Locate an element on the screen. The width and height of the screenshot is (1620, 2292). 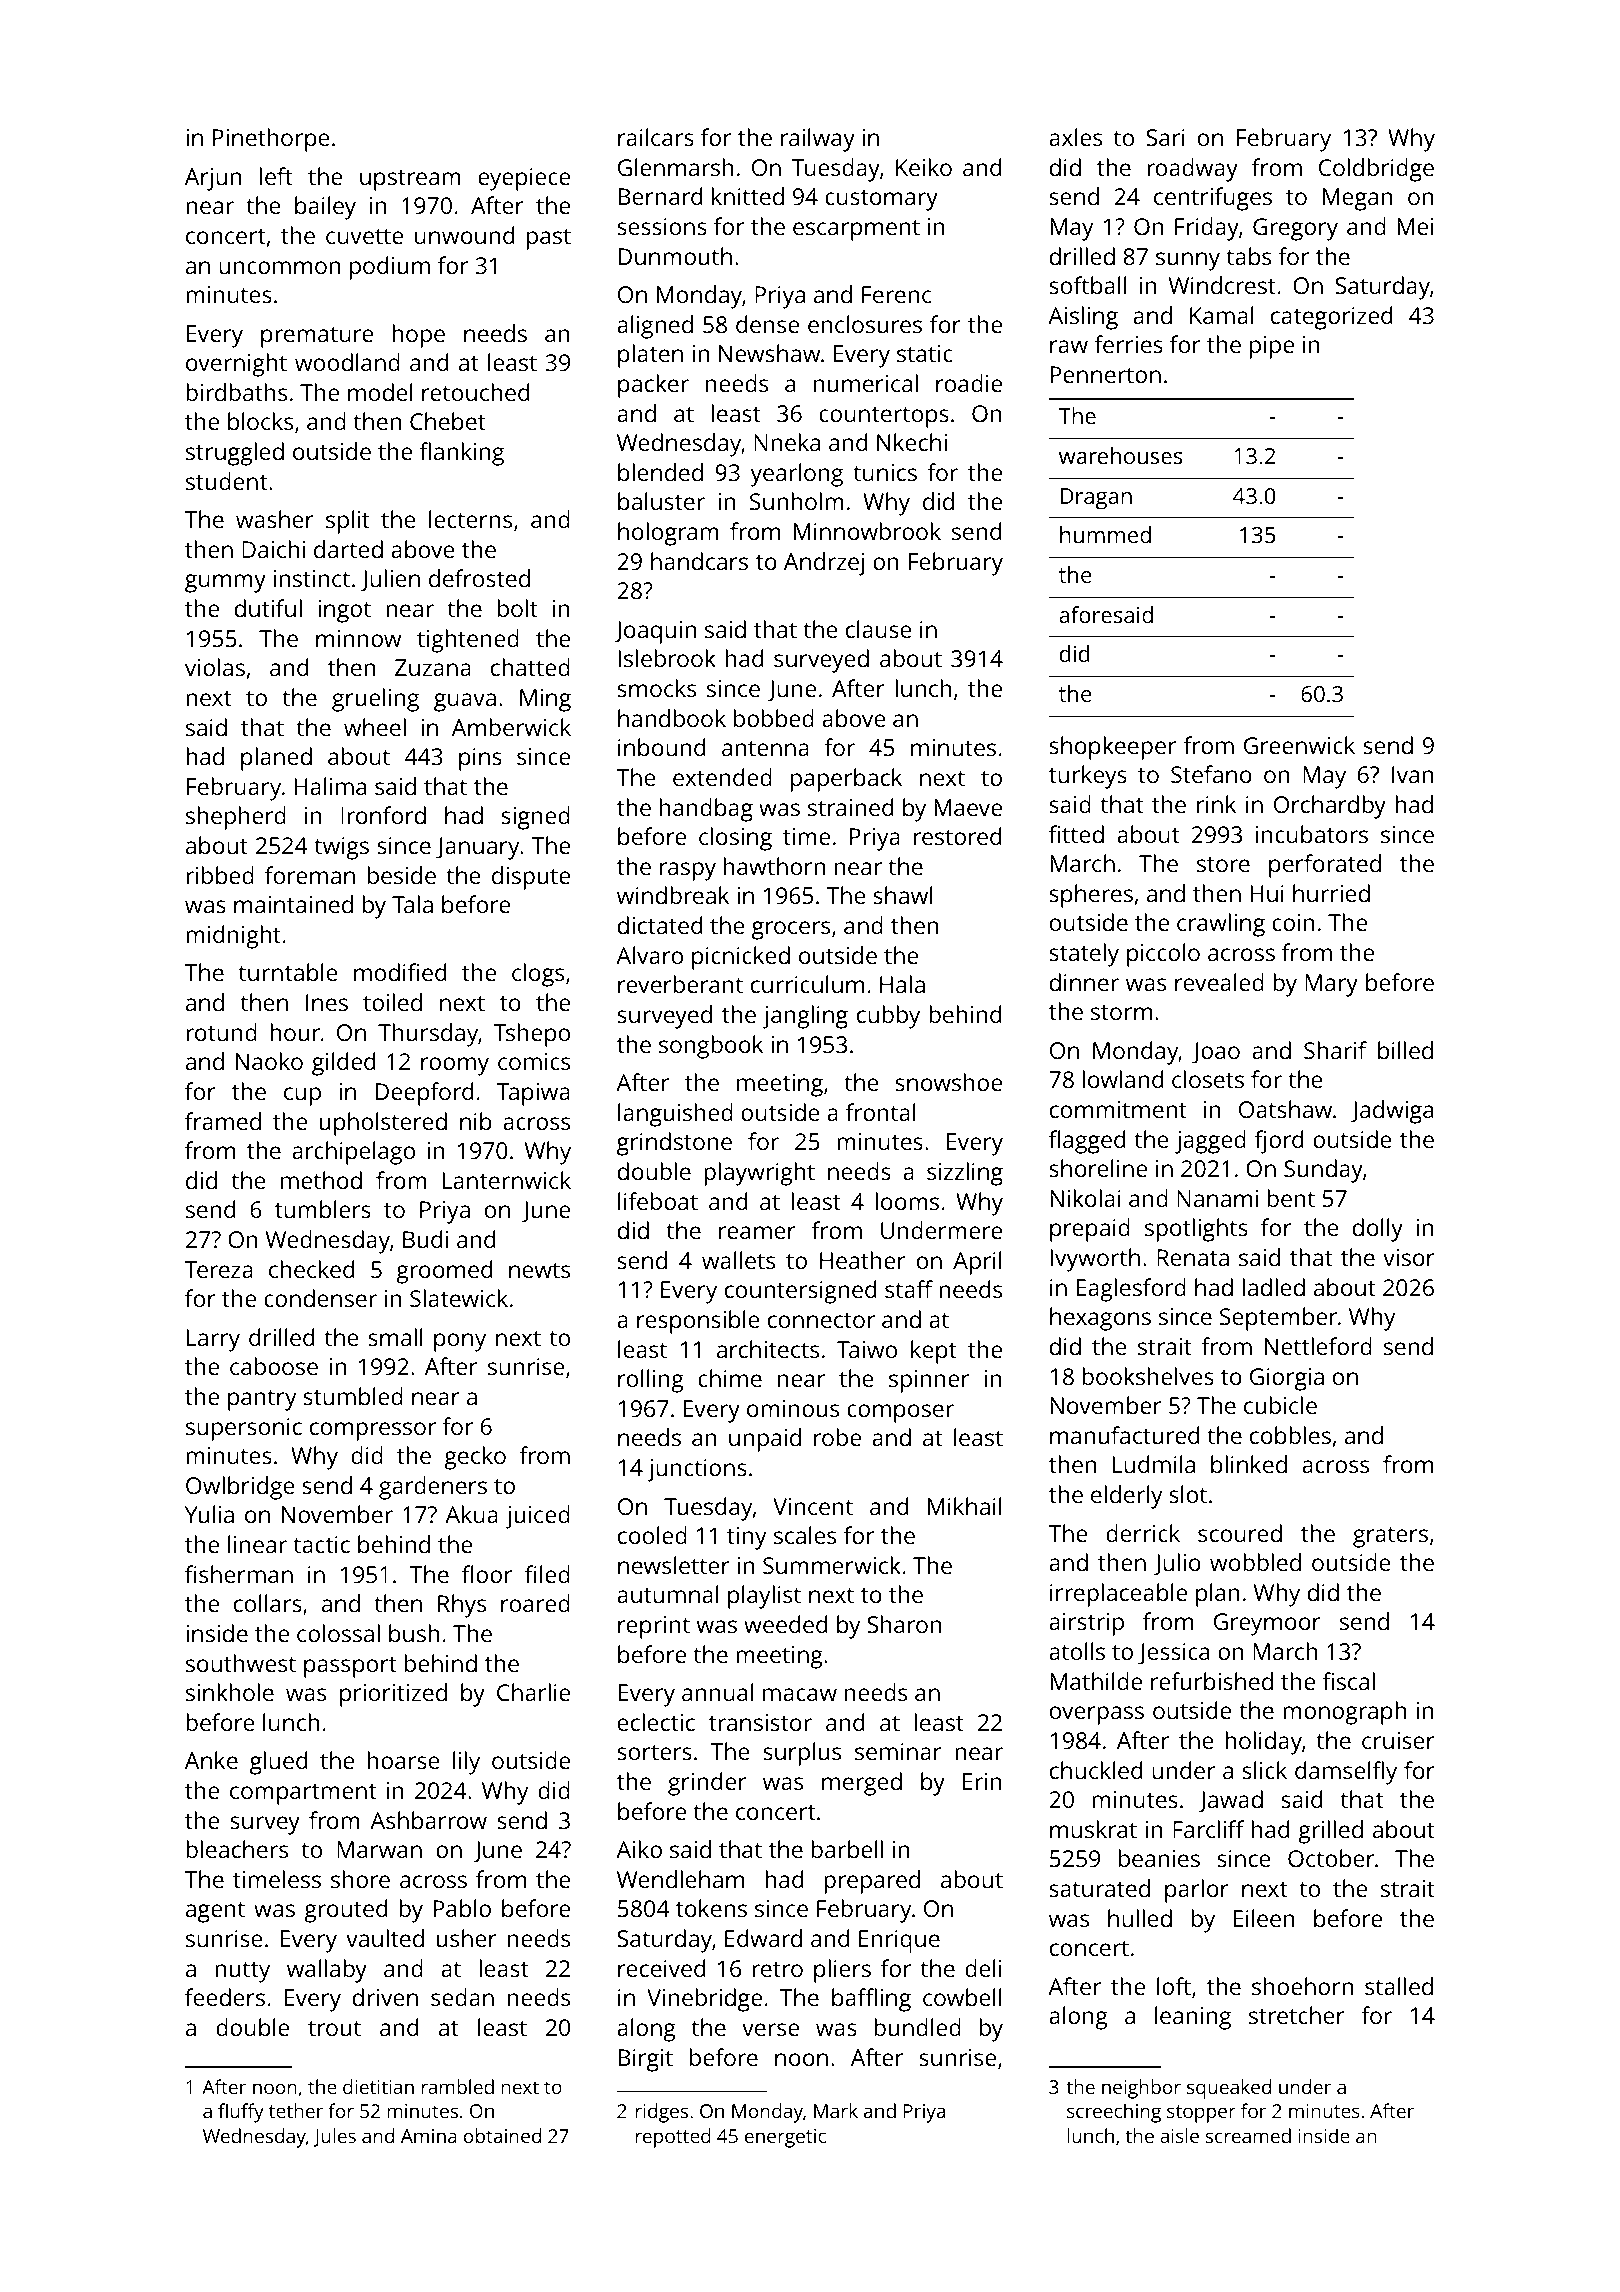
Joaquin is located at coordinates (655, 632).
